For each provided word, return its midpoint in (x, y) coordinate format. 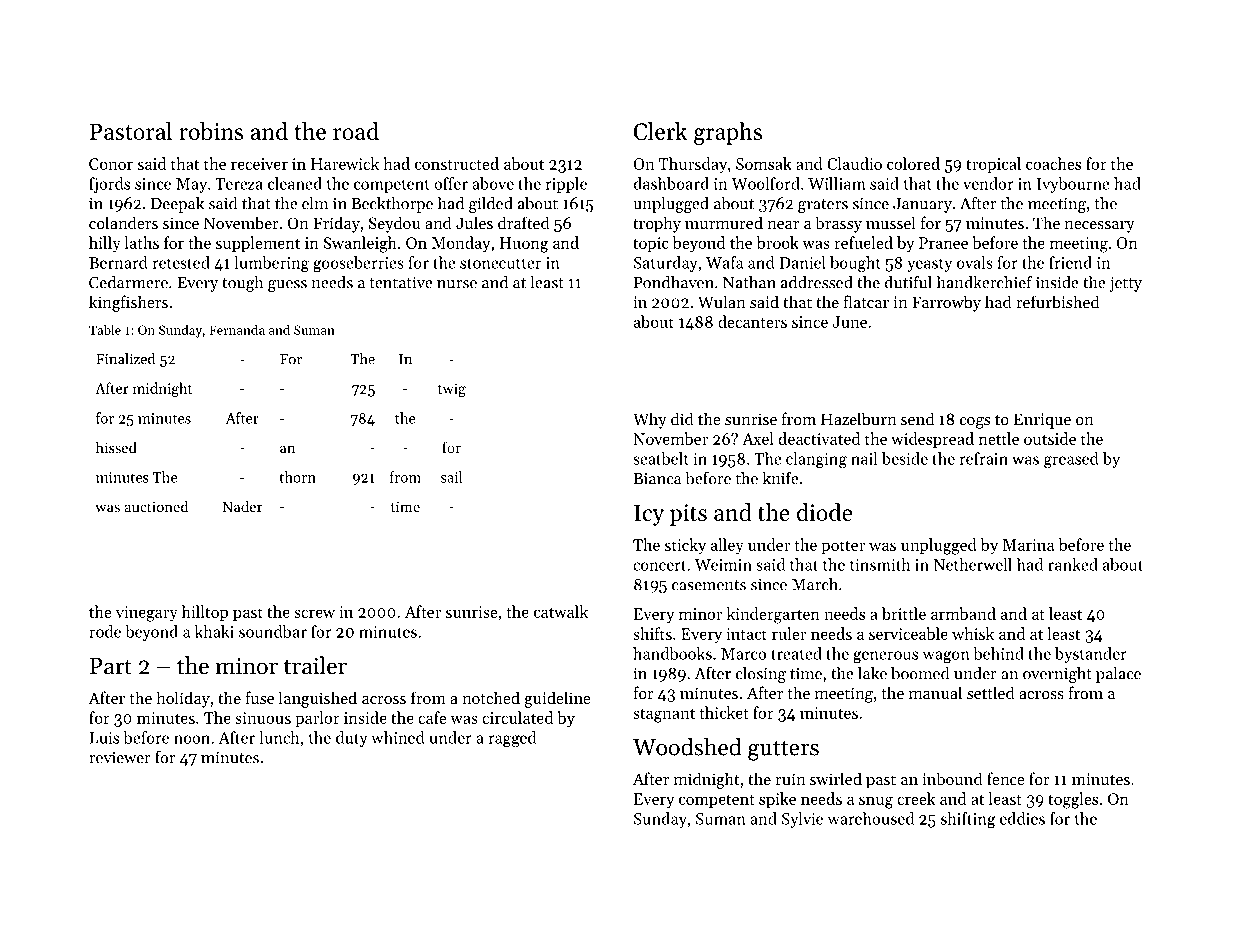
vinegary (147, 614)
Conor (111, 164)
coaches (1053, 163)
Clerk (660, 131)
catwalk (561, 611)
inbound (952, 778)
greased (1071, 460)
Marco (743, 654)
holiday (183, 699)
